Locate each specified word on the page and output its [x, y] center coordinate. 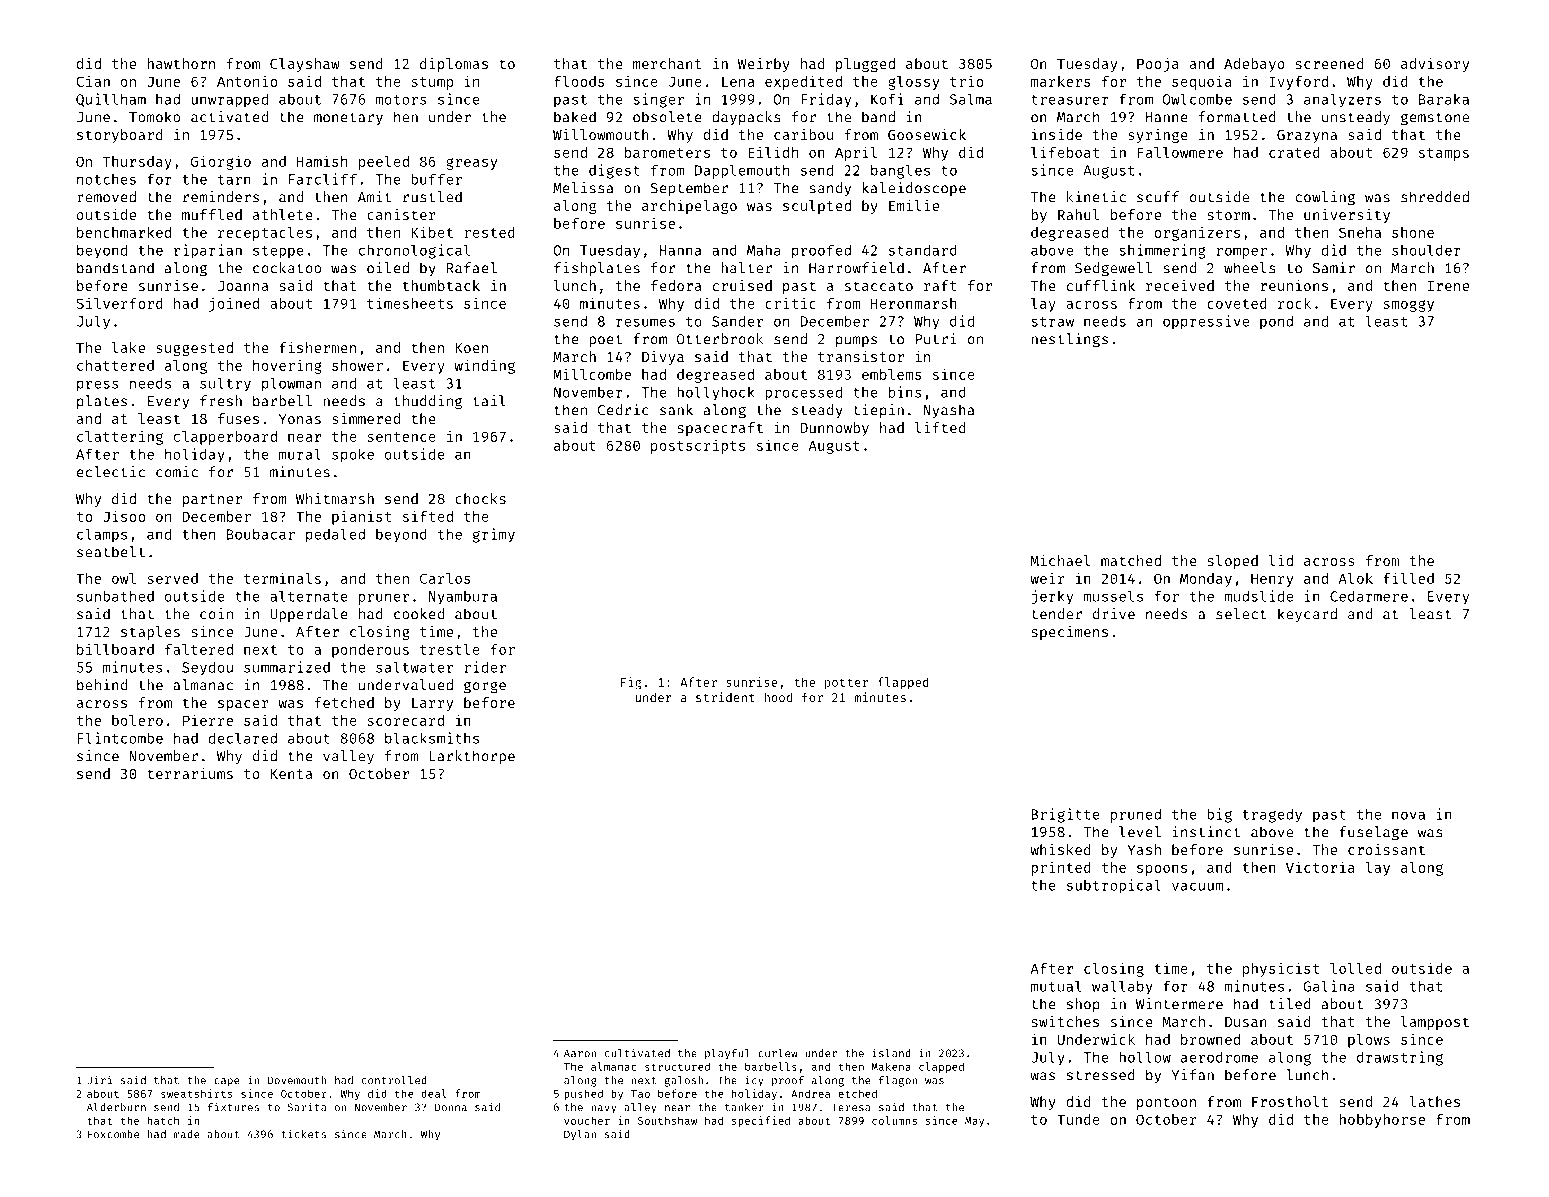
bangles [900, 171]
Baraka [1444, 99]
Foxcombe [113, 1134]
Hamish [322, 161]
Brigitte [1065, 815]
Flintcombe [120, 738]
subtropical [1114, 886]
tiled [1290, 1004]
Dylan [580, 1135]
